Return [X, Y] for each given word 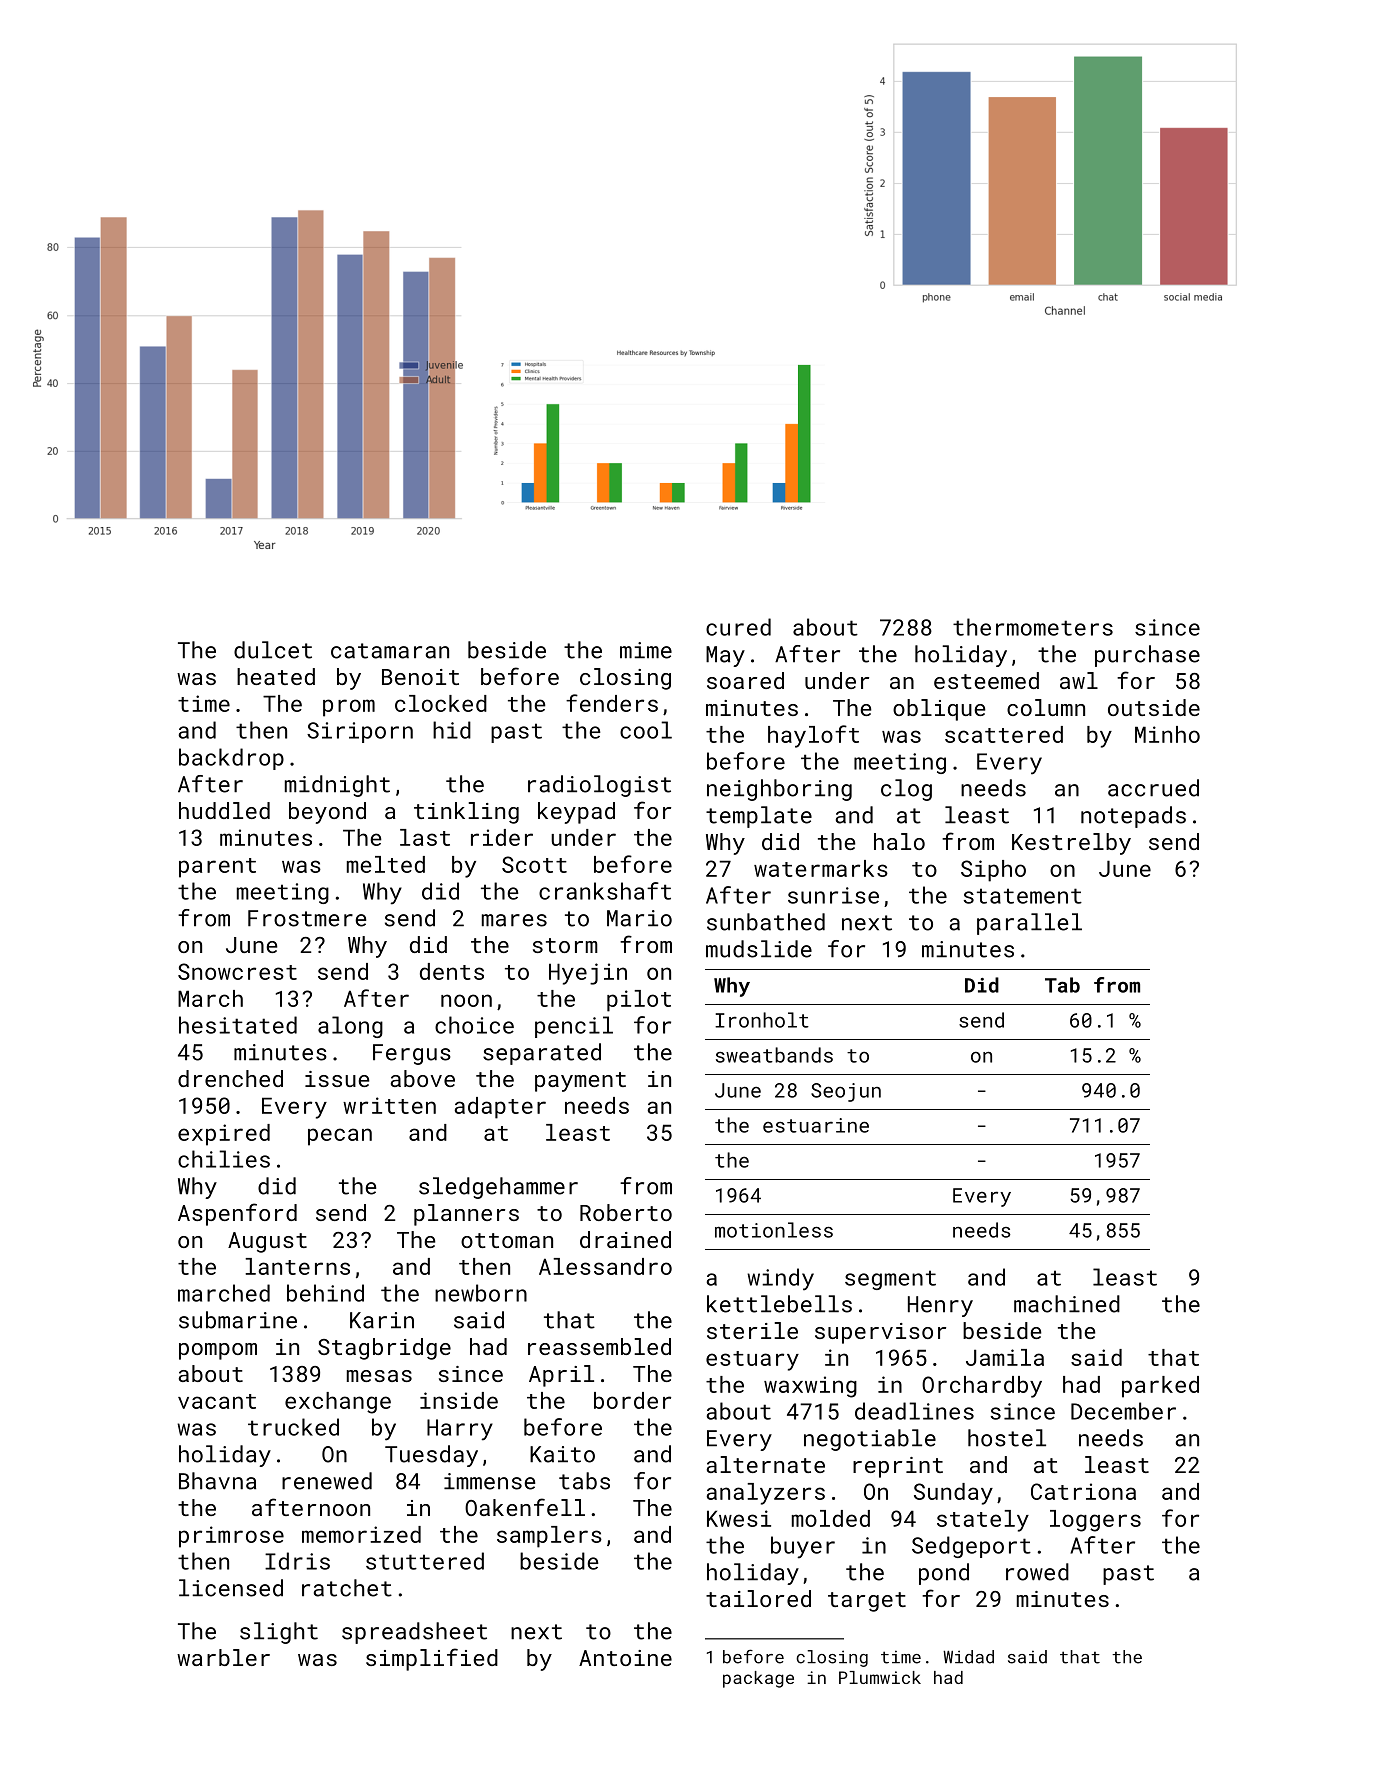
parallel [1029, 924]
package [758, 1679]
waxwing [810, 1387]
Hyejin [588, 974]
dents [452, 971]
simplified [432, 1659]
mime [646, 650]
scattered [1004, 734]
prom [349, 708]
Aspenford [237, 1214]
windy [780, 1279]
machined [1067, 1304]
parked [1160, 1387]
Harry [460, 1430]
